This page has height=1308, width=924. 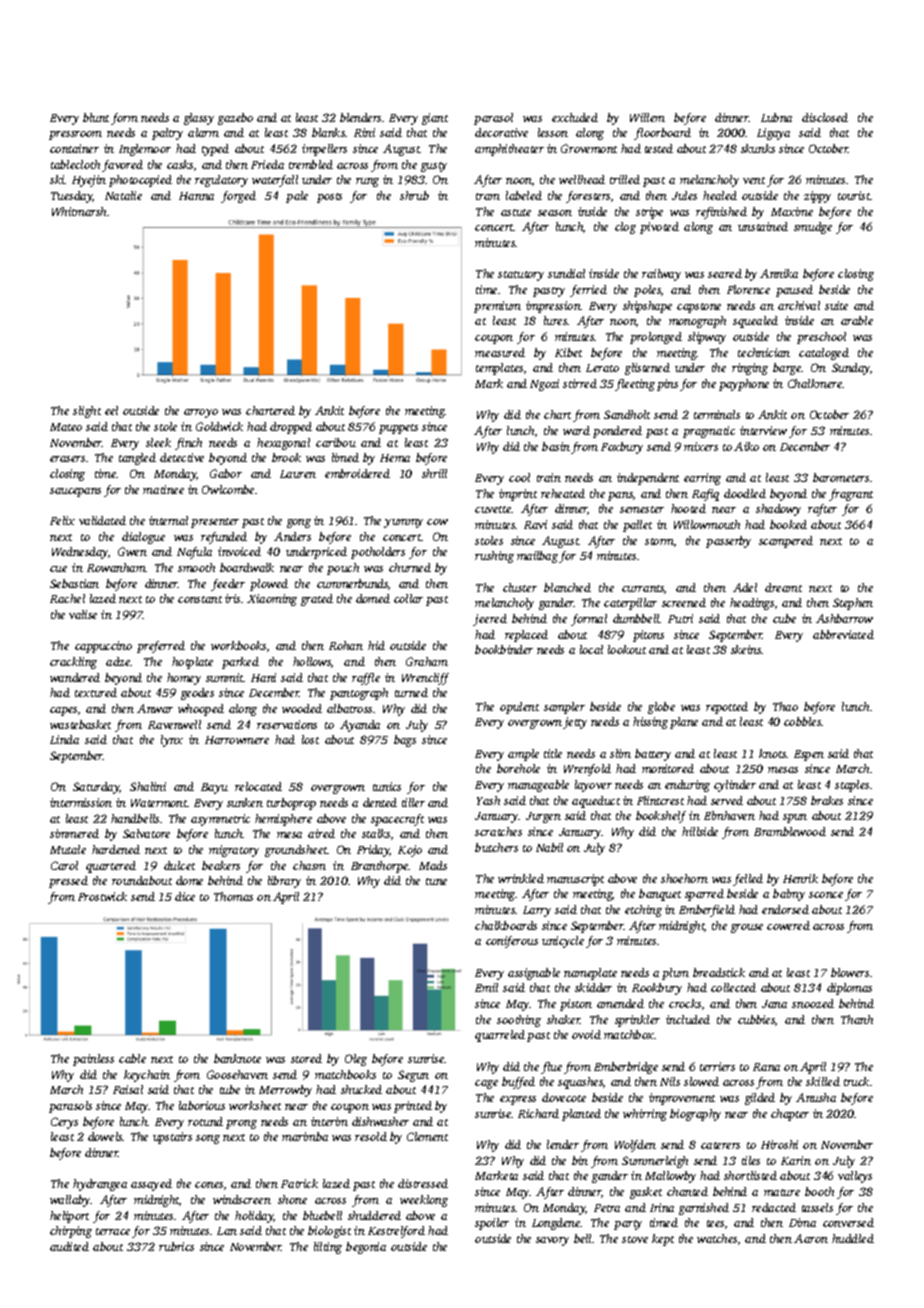 I want to click on begonia, so click(x=366, y=1248).
